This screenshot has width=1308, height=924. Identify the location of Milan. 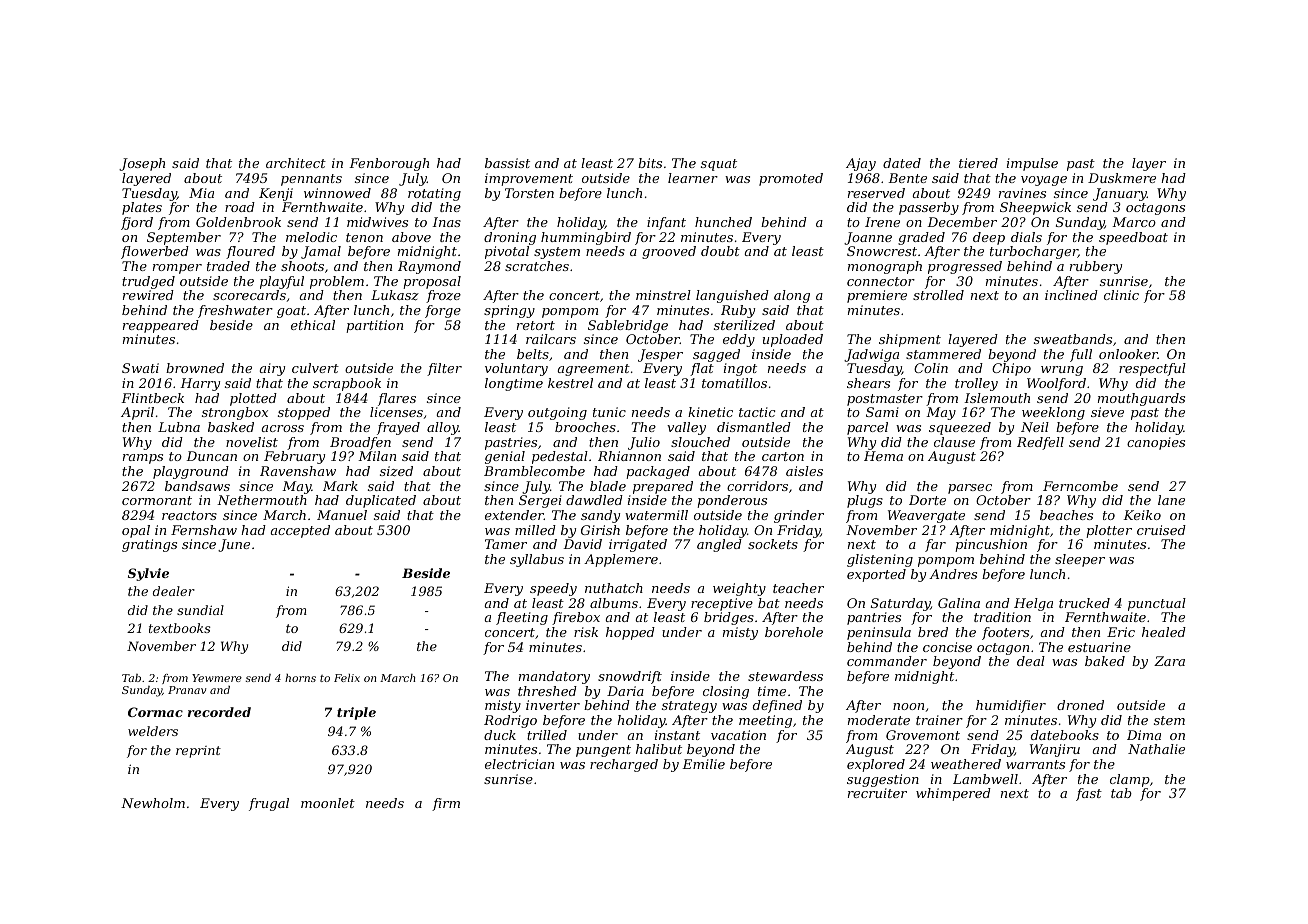
(377, 456).
